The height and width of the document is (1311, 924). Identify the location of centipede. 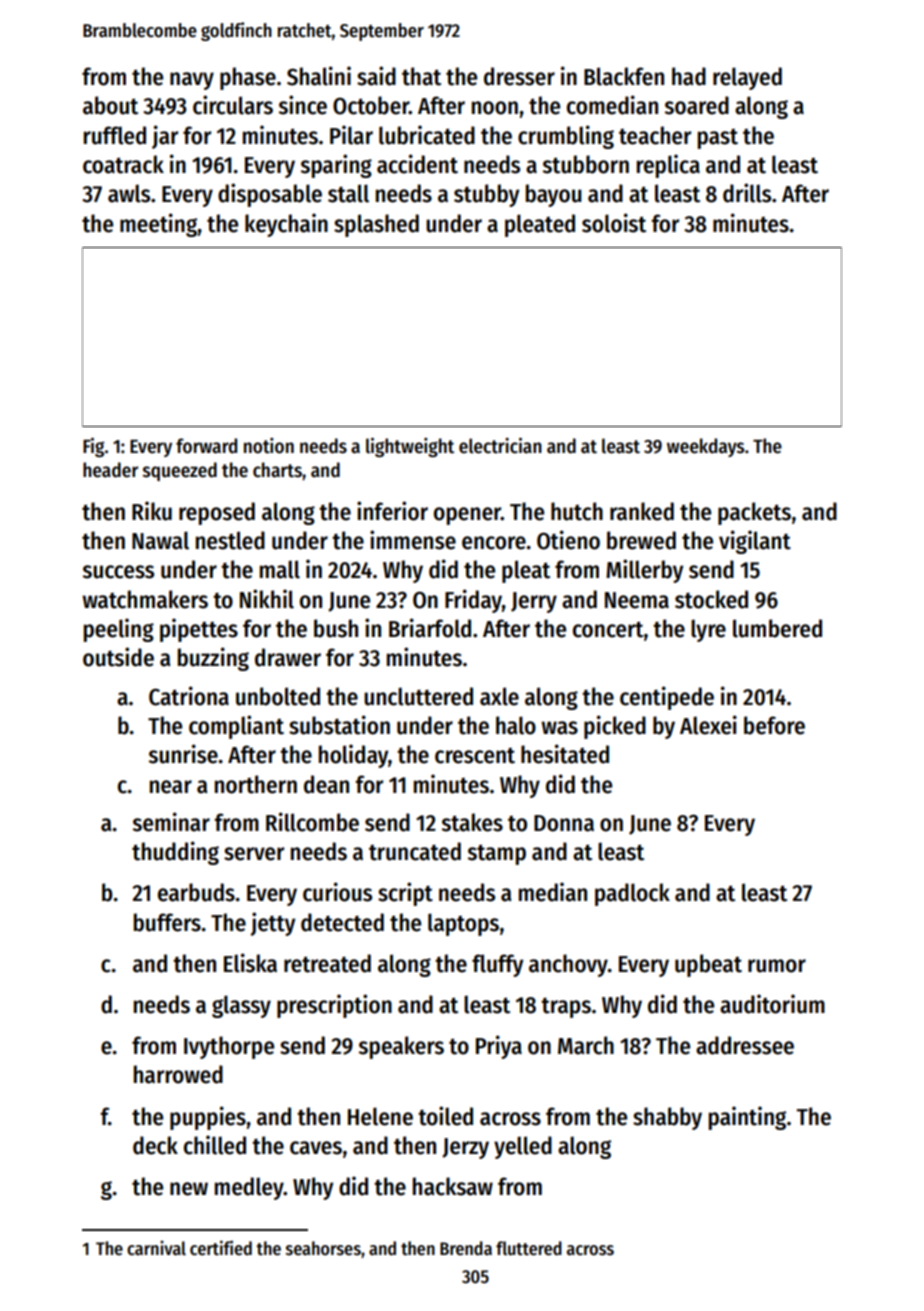
(667, 698).
